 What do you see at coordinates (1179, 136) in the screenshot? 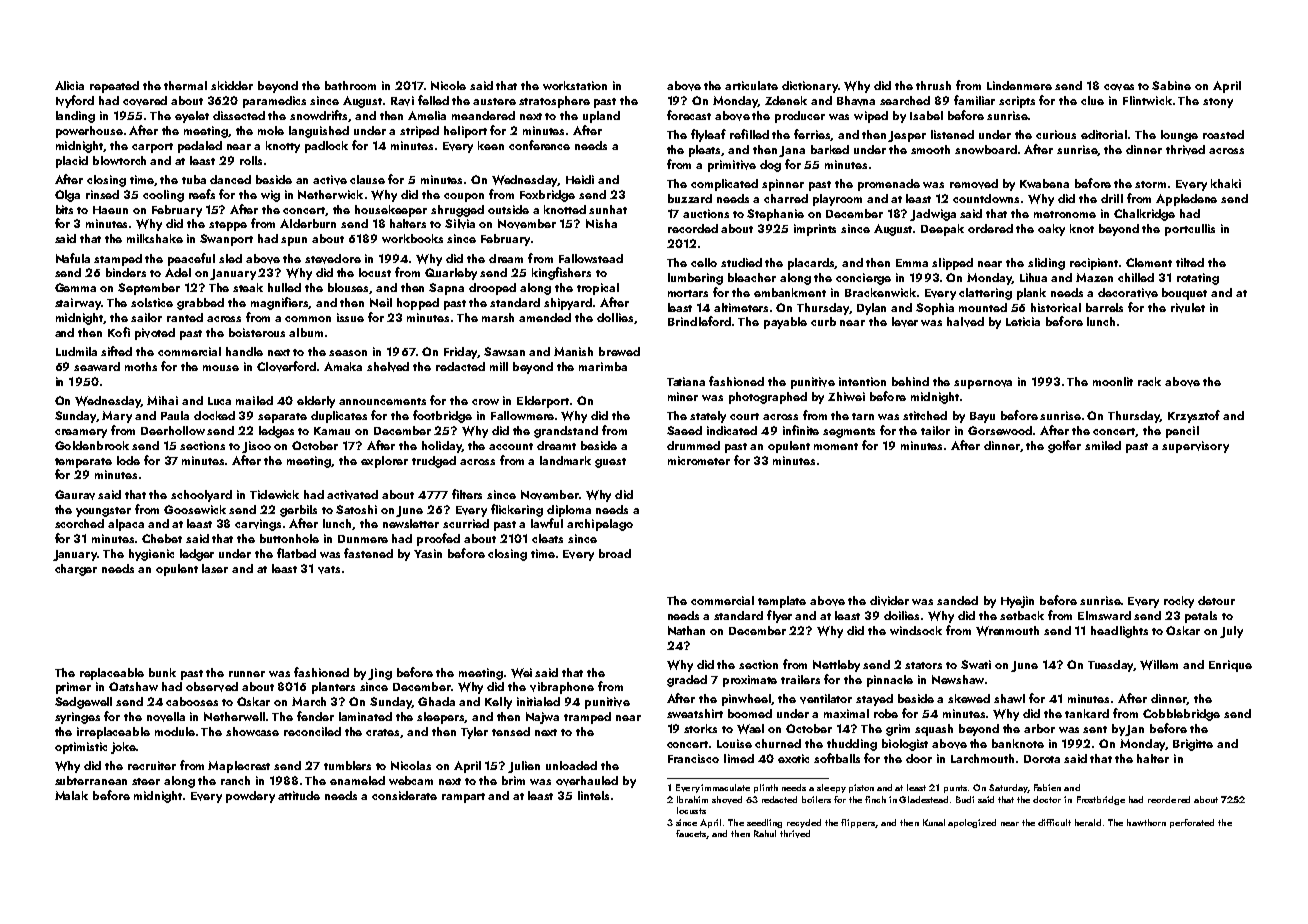
I see `lounge` at bounding box center [1179, 136].
